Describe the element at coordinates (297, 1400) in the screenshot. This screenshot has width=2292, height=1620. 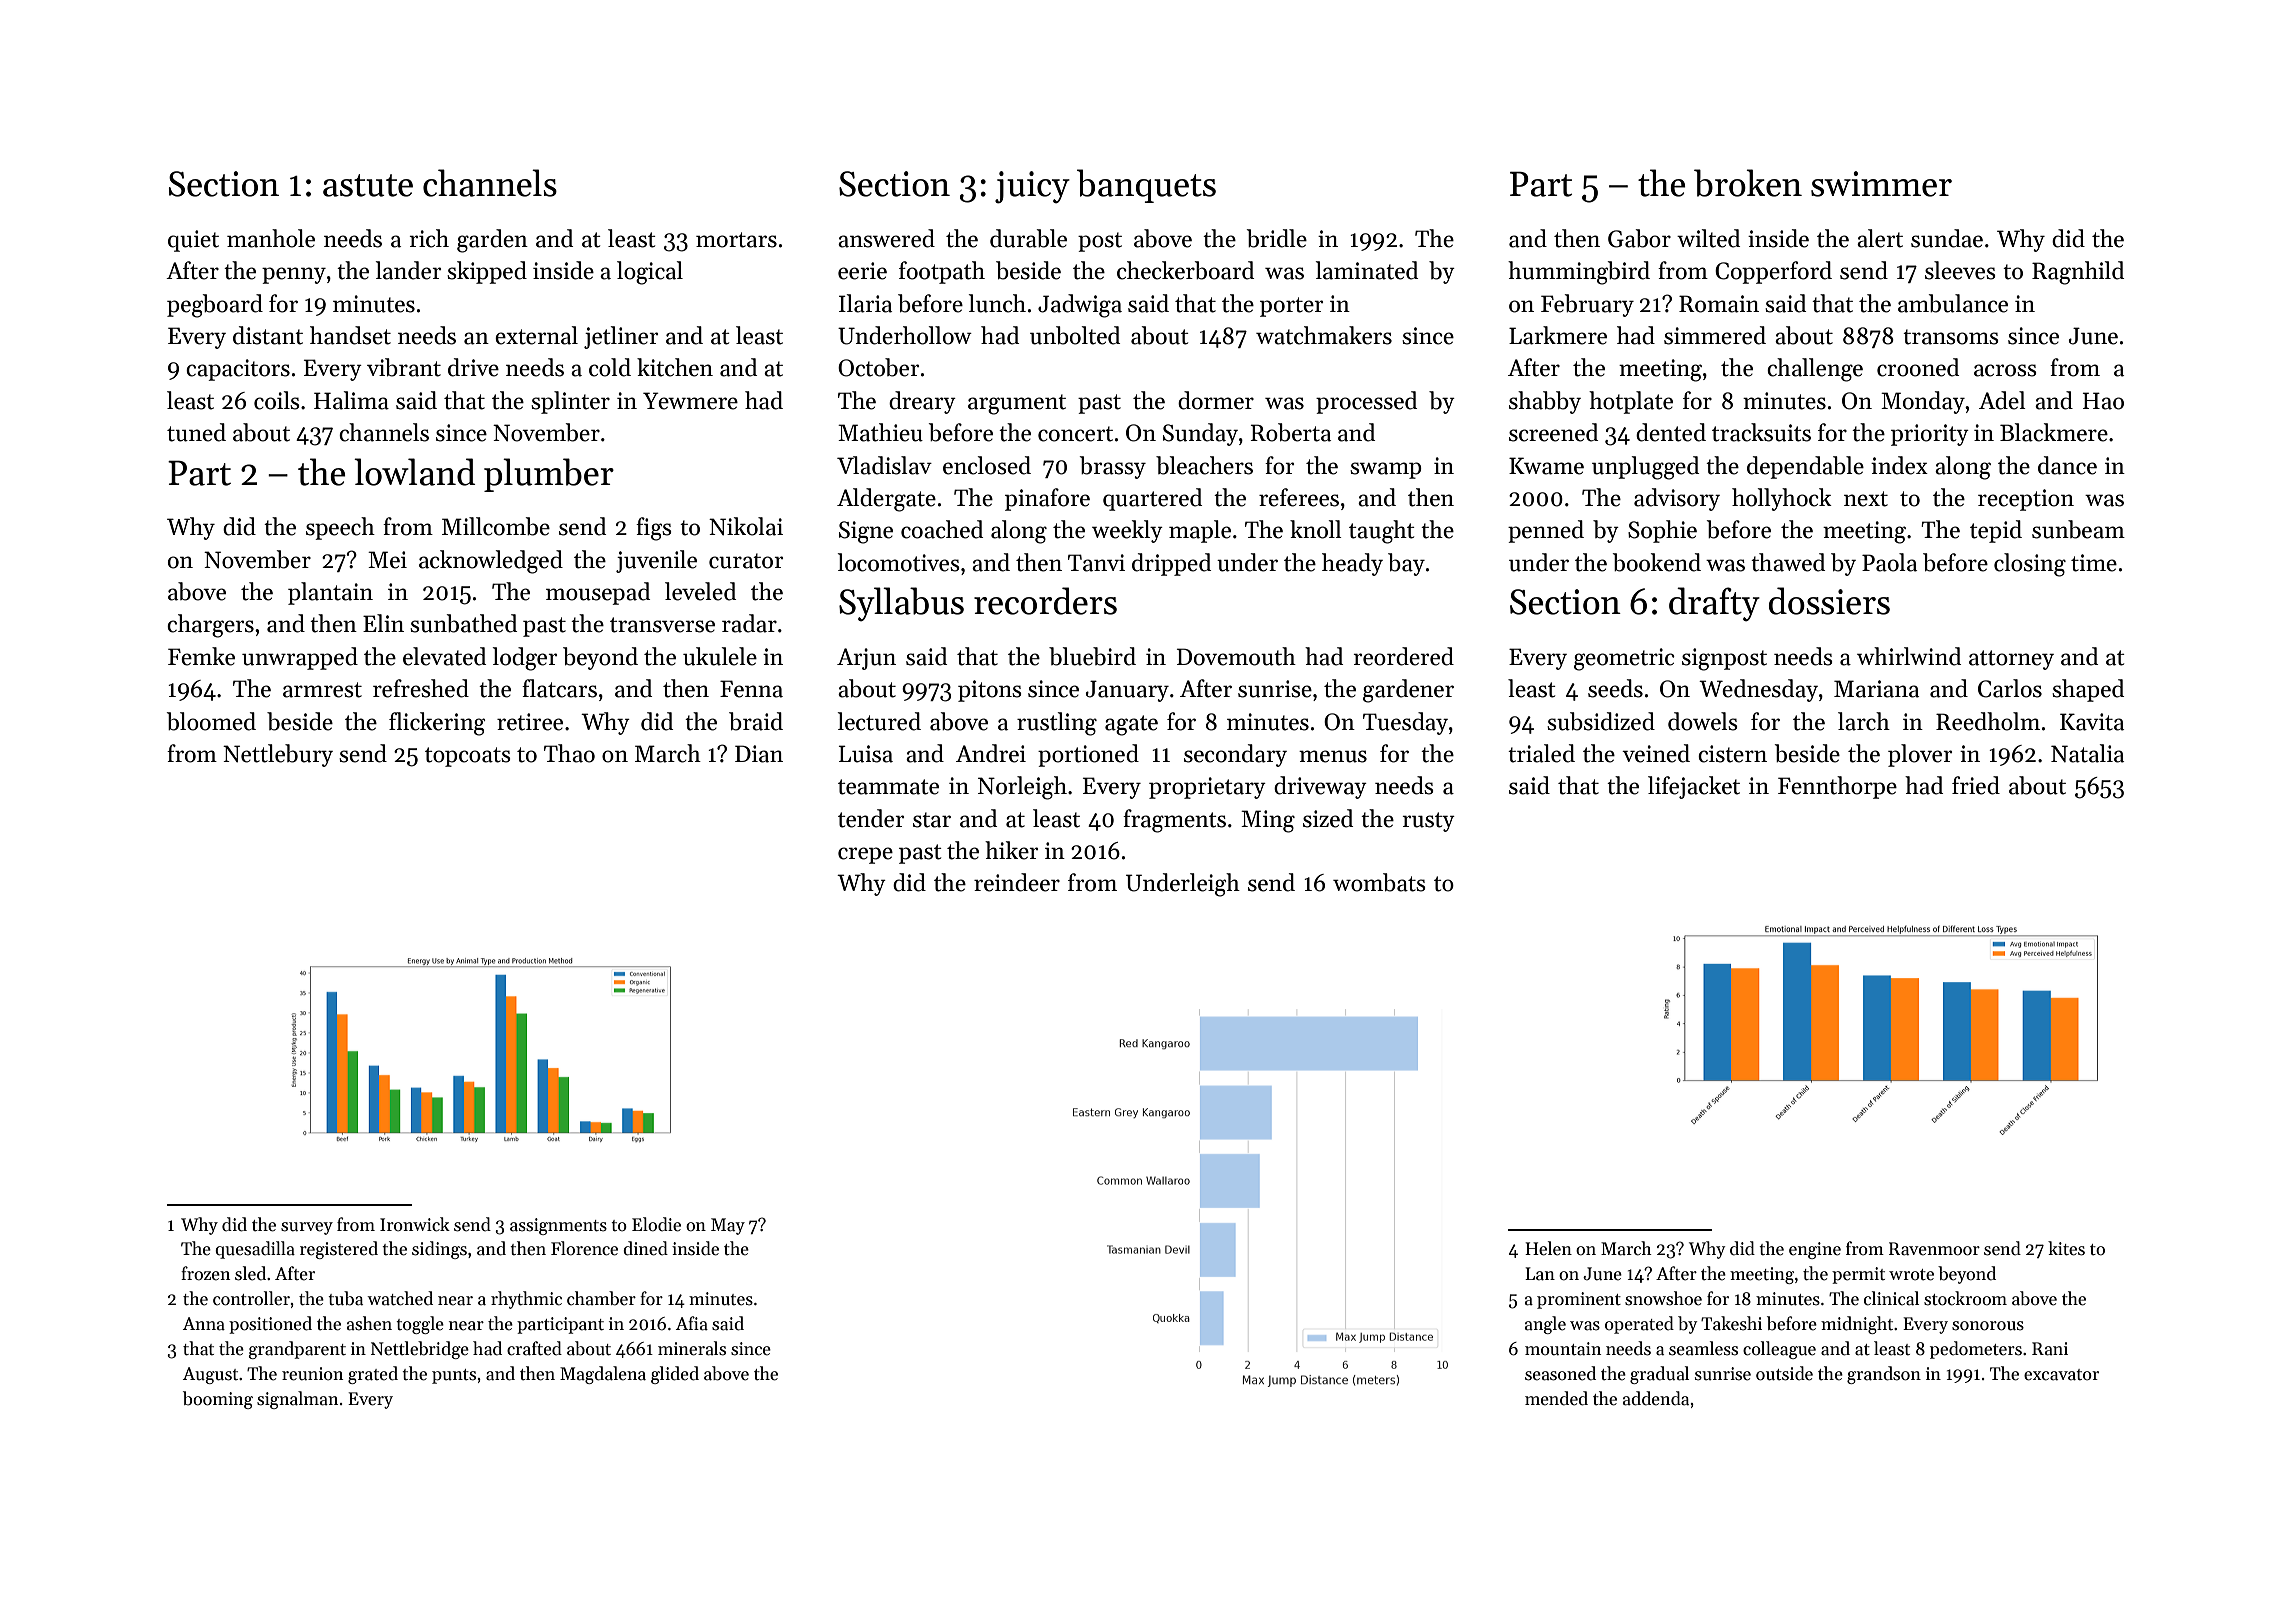
I see `signalman` at that location.
